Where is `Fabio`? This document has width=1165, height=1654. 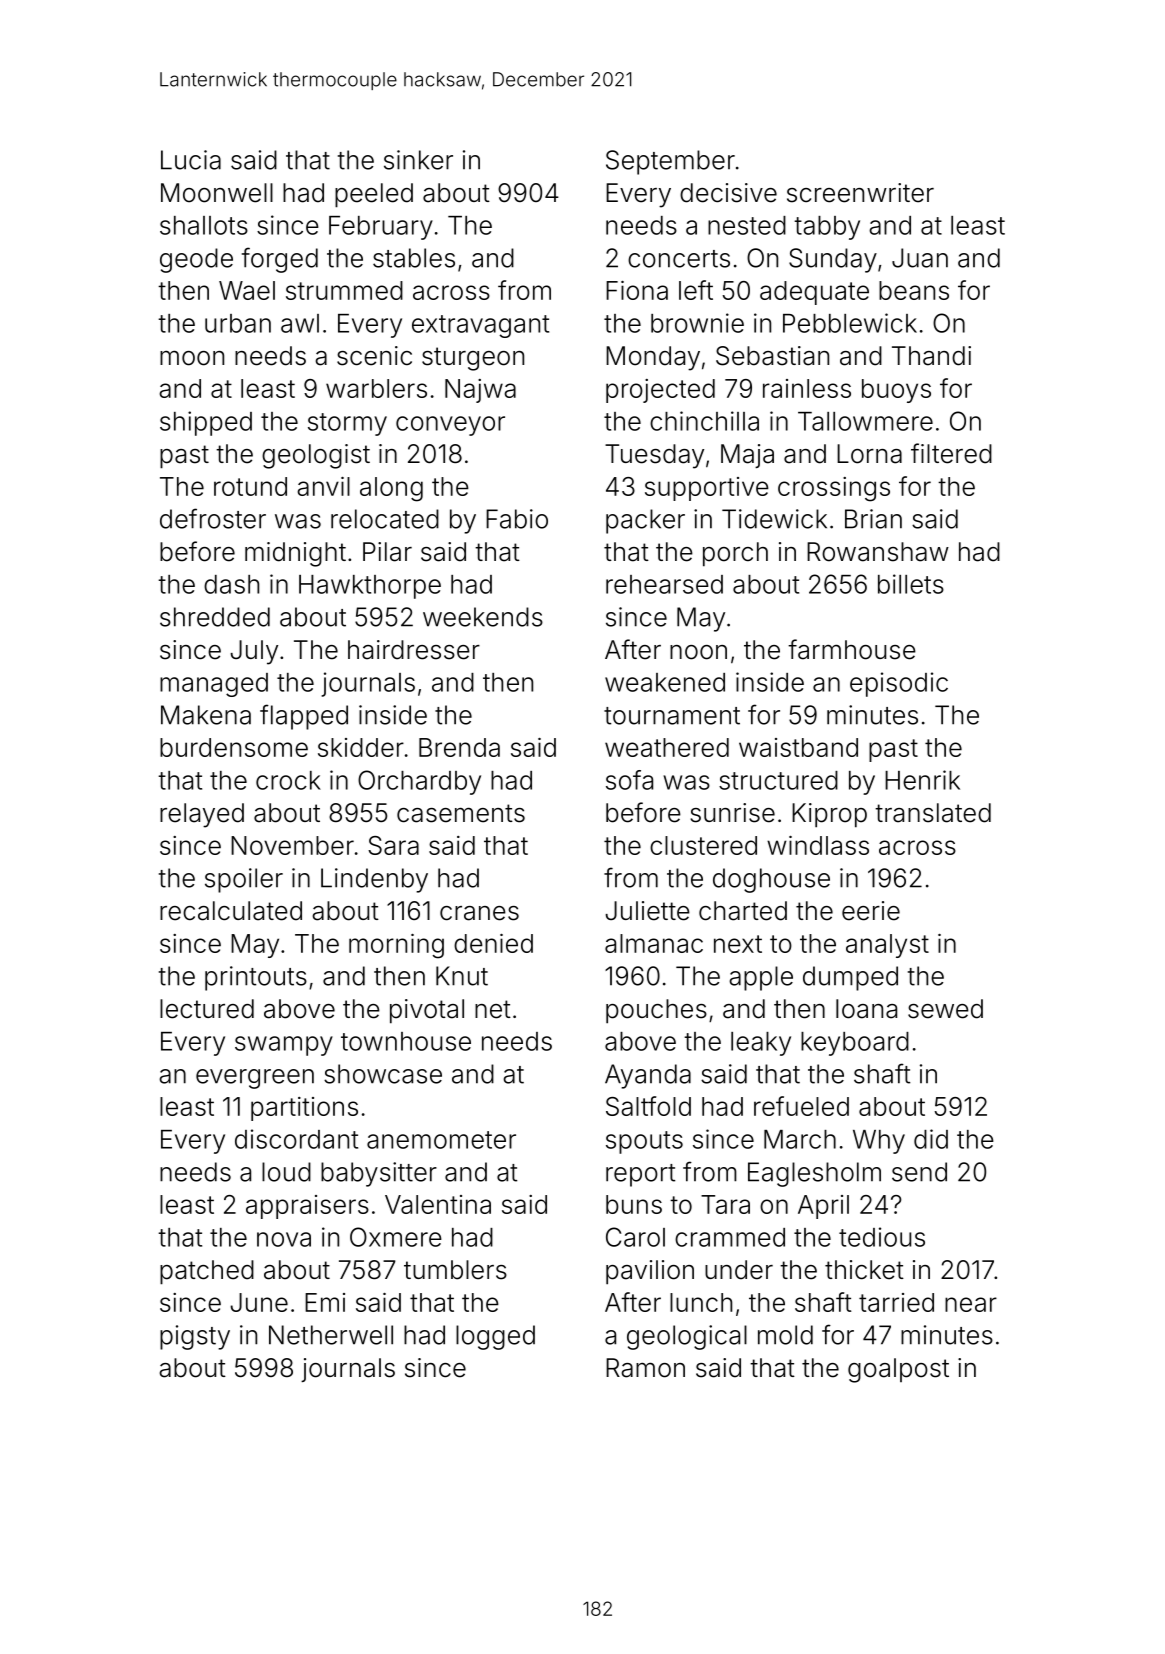
Fabio is located at coordinates (517, 519).
